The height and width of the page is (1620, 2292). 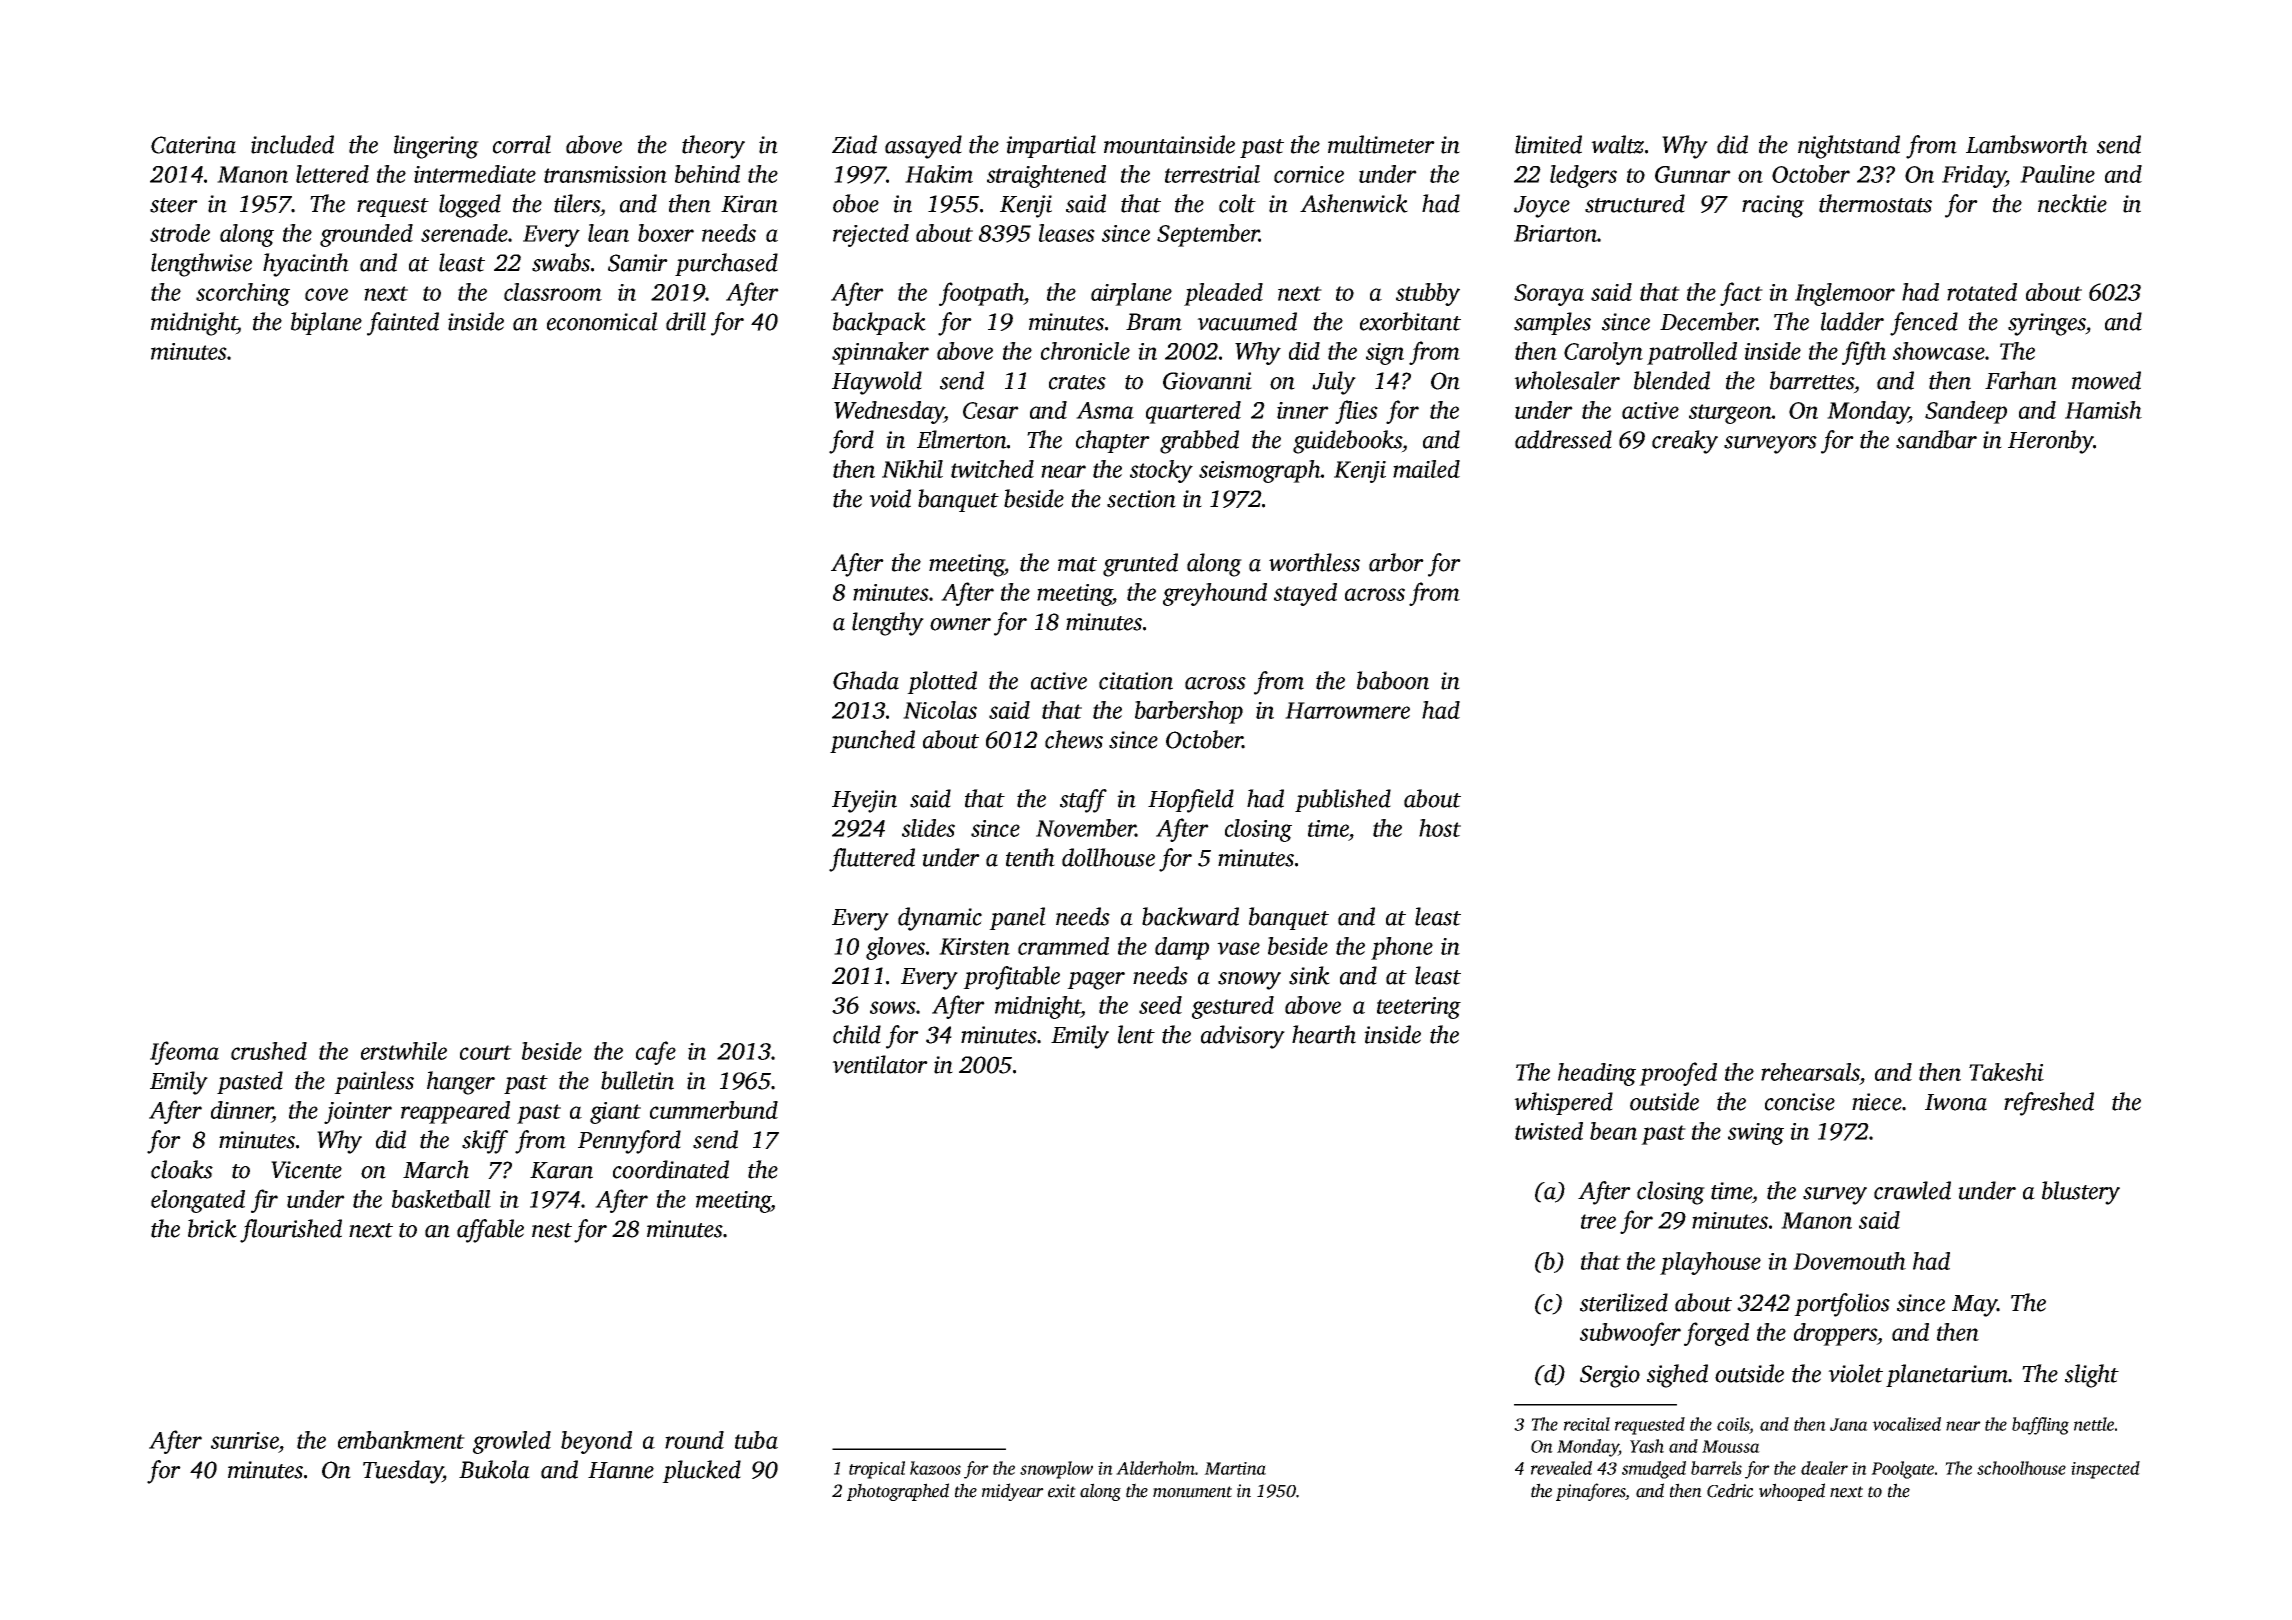 What do you see at coordinates (1440, 828) in the page?
I see `host` at bounding box center [1440, 828].
